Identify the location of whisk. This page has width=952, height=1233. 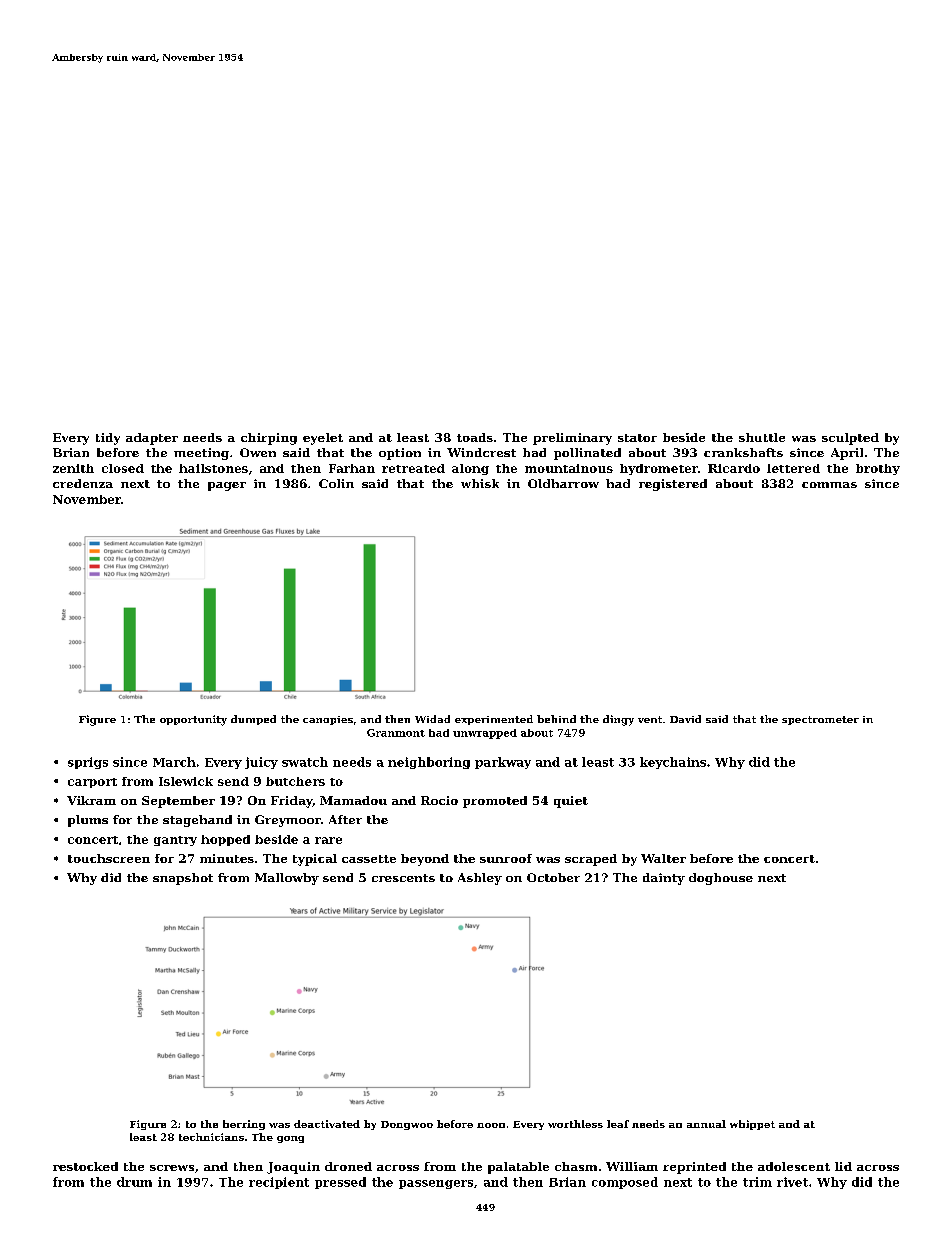
(480, 483).
